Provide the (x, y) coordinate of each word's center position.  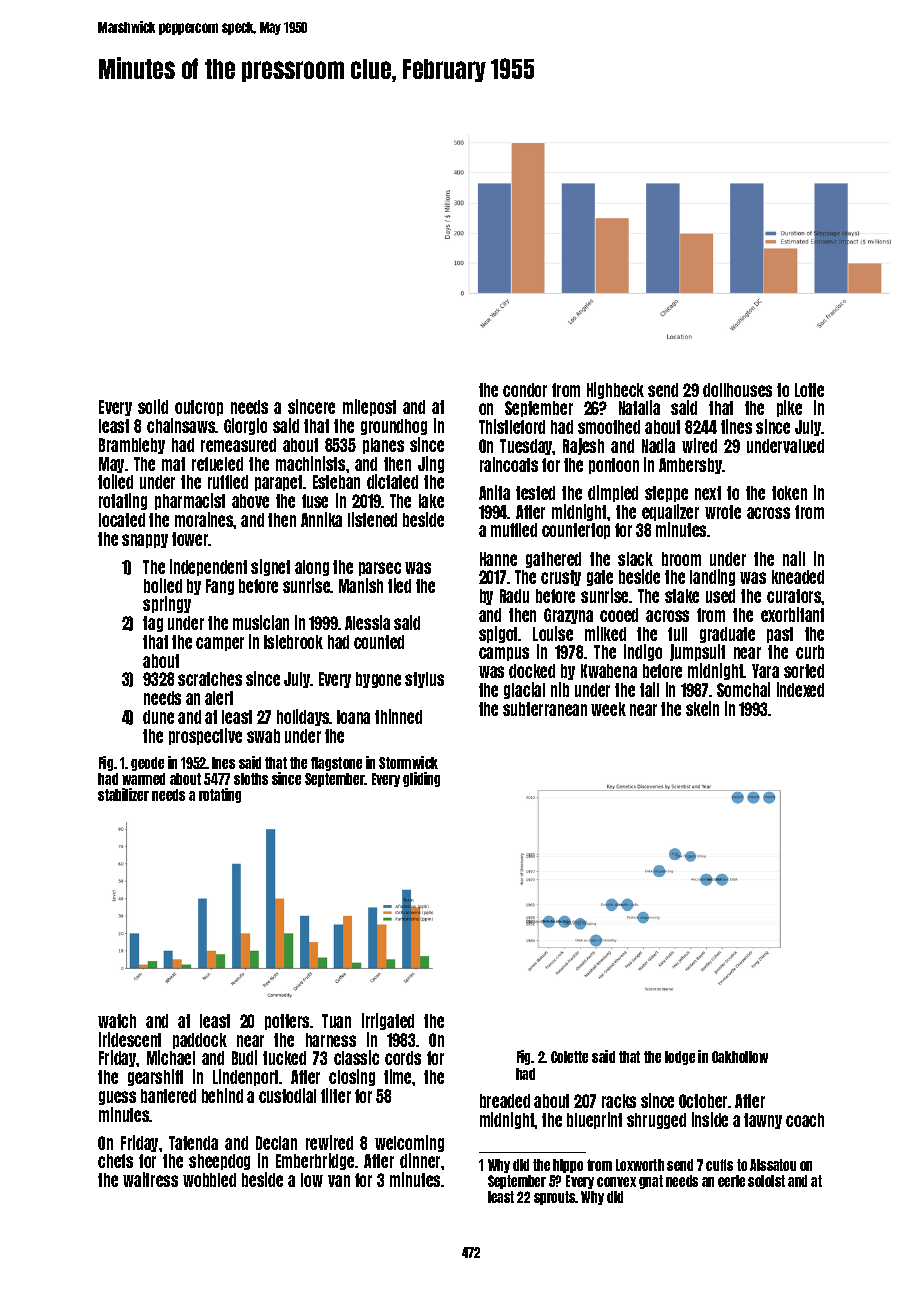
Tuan (336, 1021)
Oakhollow (740, 1057)
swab (263, 736)
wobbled (209, 1180)
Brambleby (132, 446)
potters (288, 1022)
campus (504, 654)
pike (789, 408)
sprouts (555, 1198)
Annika (321, 519)
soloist (766, 1181)
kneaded (798, 577)
